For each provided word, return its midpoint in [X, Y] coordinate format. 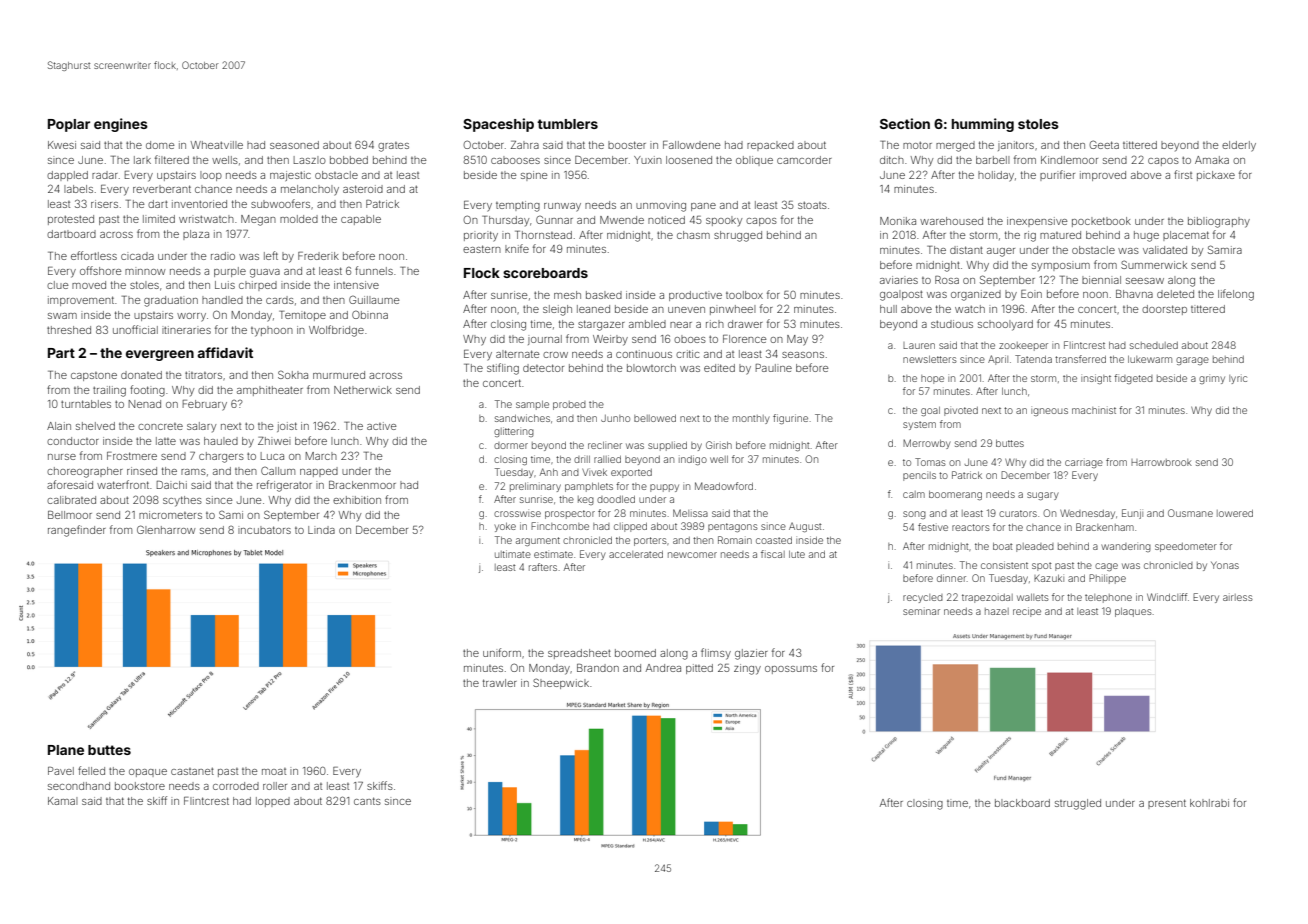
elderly [1239, 146]
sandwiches [522, 418]
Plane [66, 750]
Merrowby [927, 444]
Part [61, 353]
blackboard [1022, 803]
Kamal [63, 801]
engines [121, 125]
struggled [1078, 804]
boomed [635, 653]
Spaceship [498, 125]
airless [1238, 597]
